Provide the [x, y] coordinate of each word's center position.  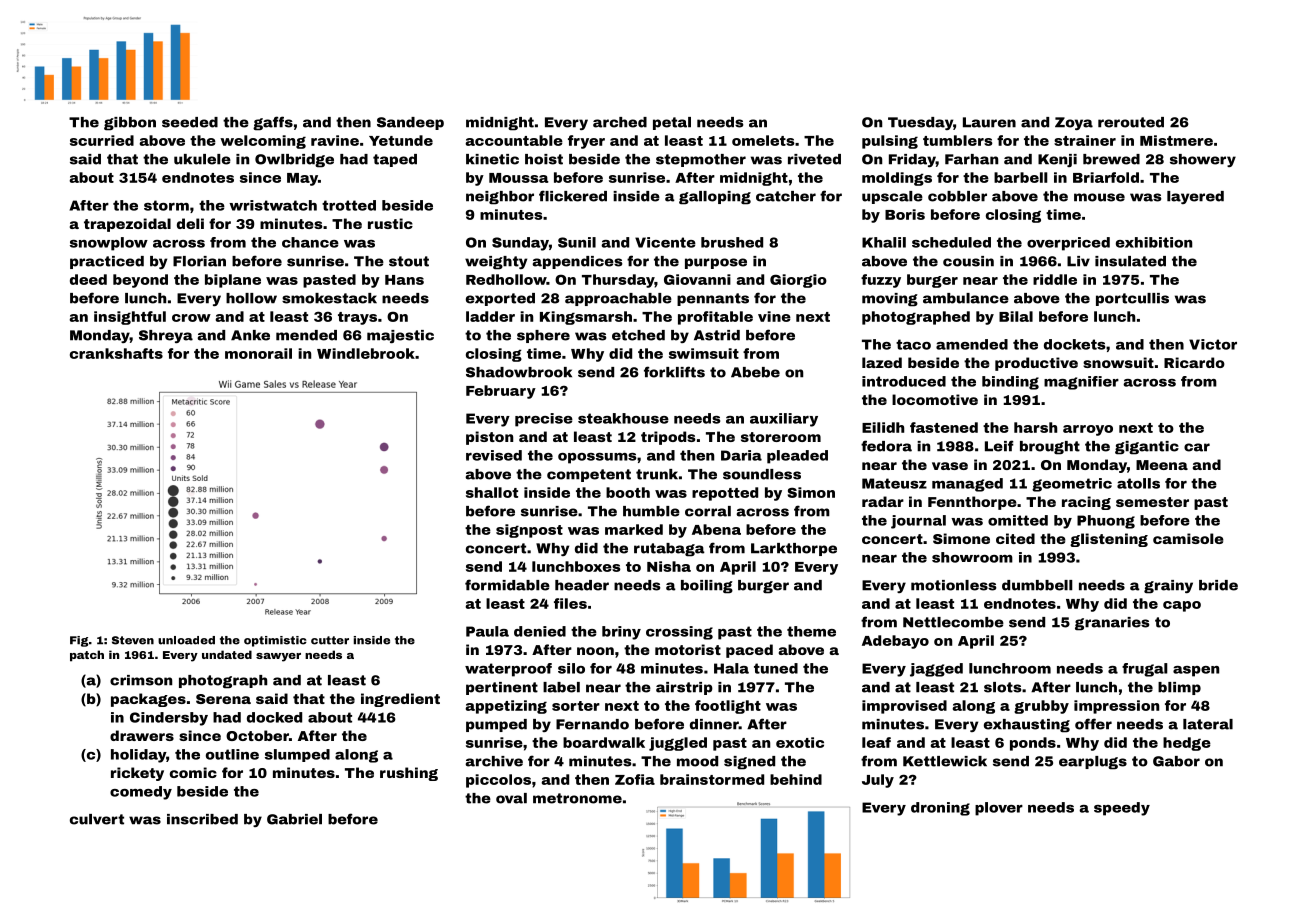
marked [634, 529]
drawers [142, 735]
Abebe [755, 372]
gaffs [273, 123]
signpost [529, 531]
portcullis [1132, 299]
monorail [258, 353]
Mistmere [1176, 140]
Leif [999, 446]
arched [620, 122]
